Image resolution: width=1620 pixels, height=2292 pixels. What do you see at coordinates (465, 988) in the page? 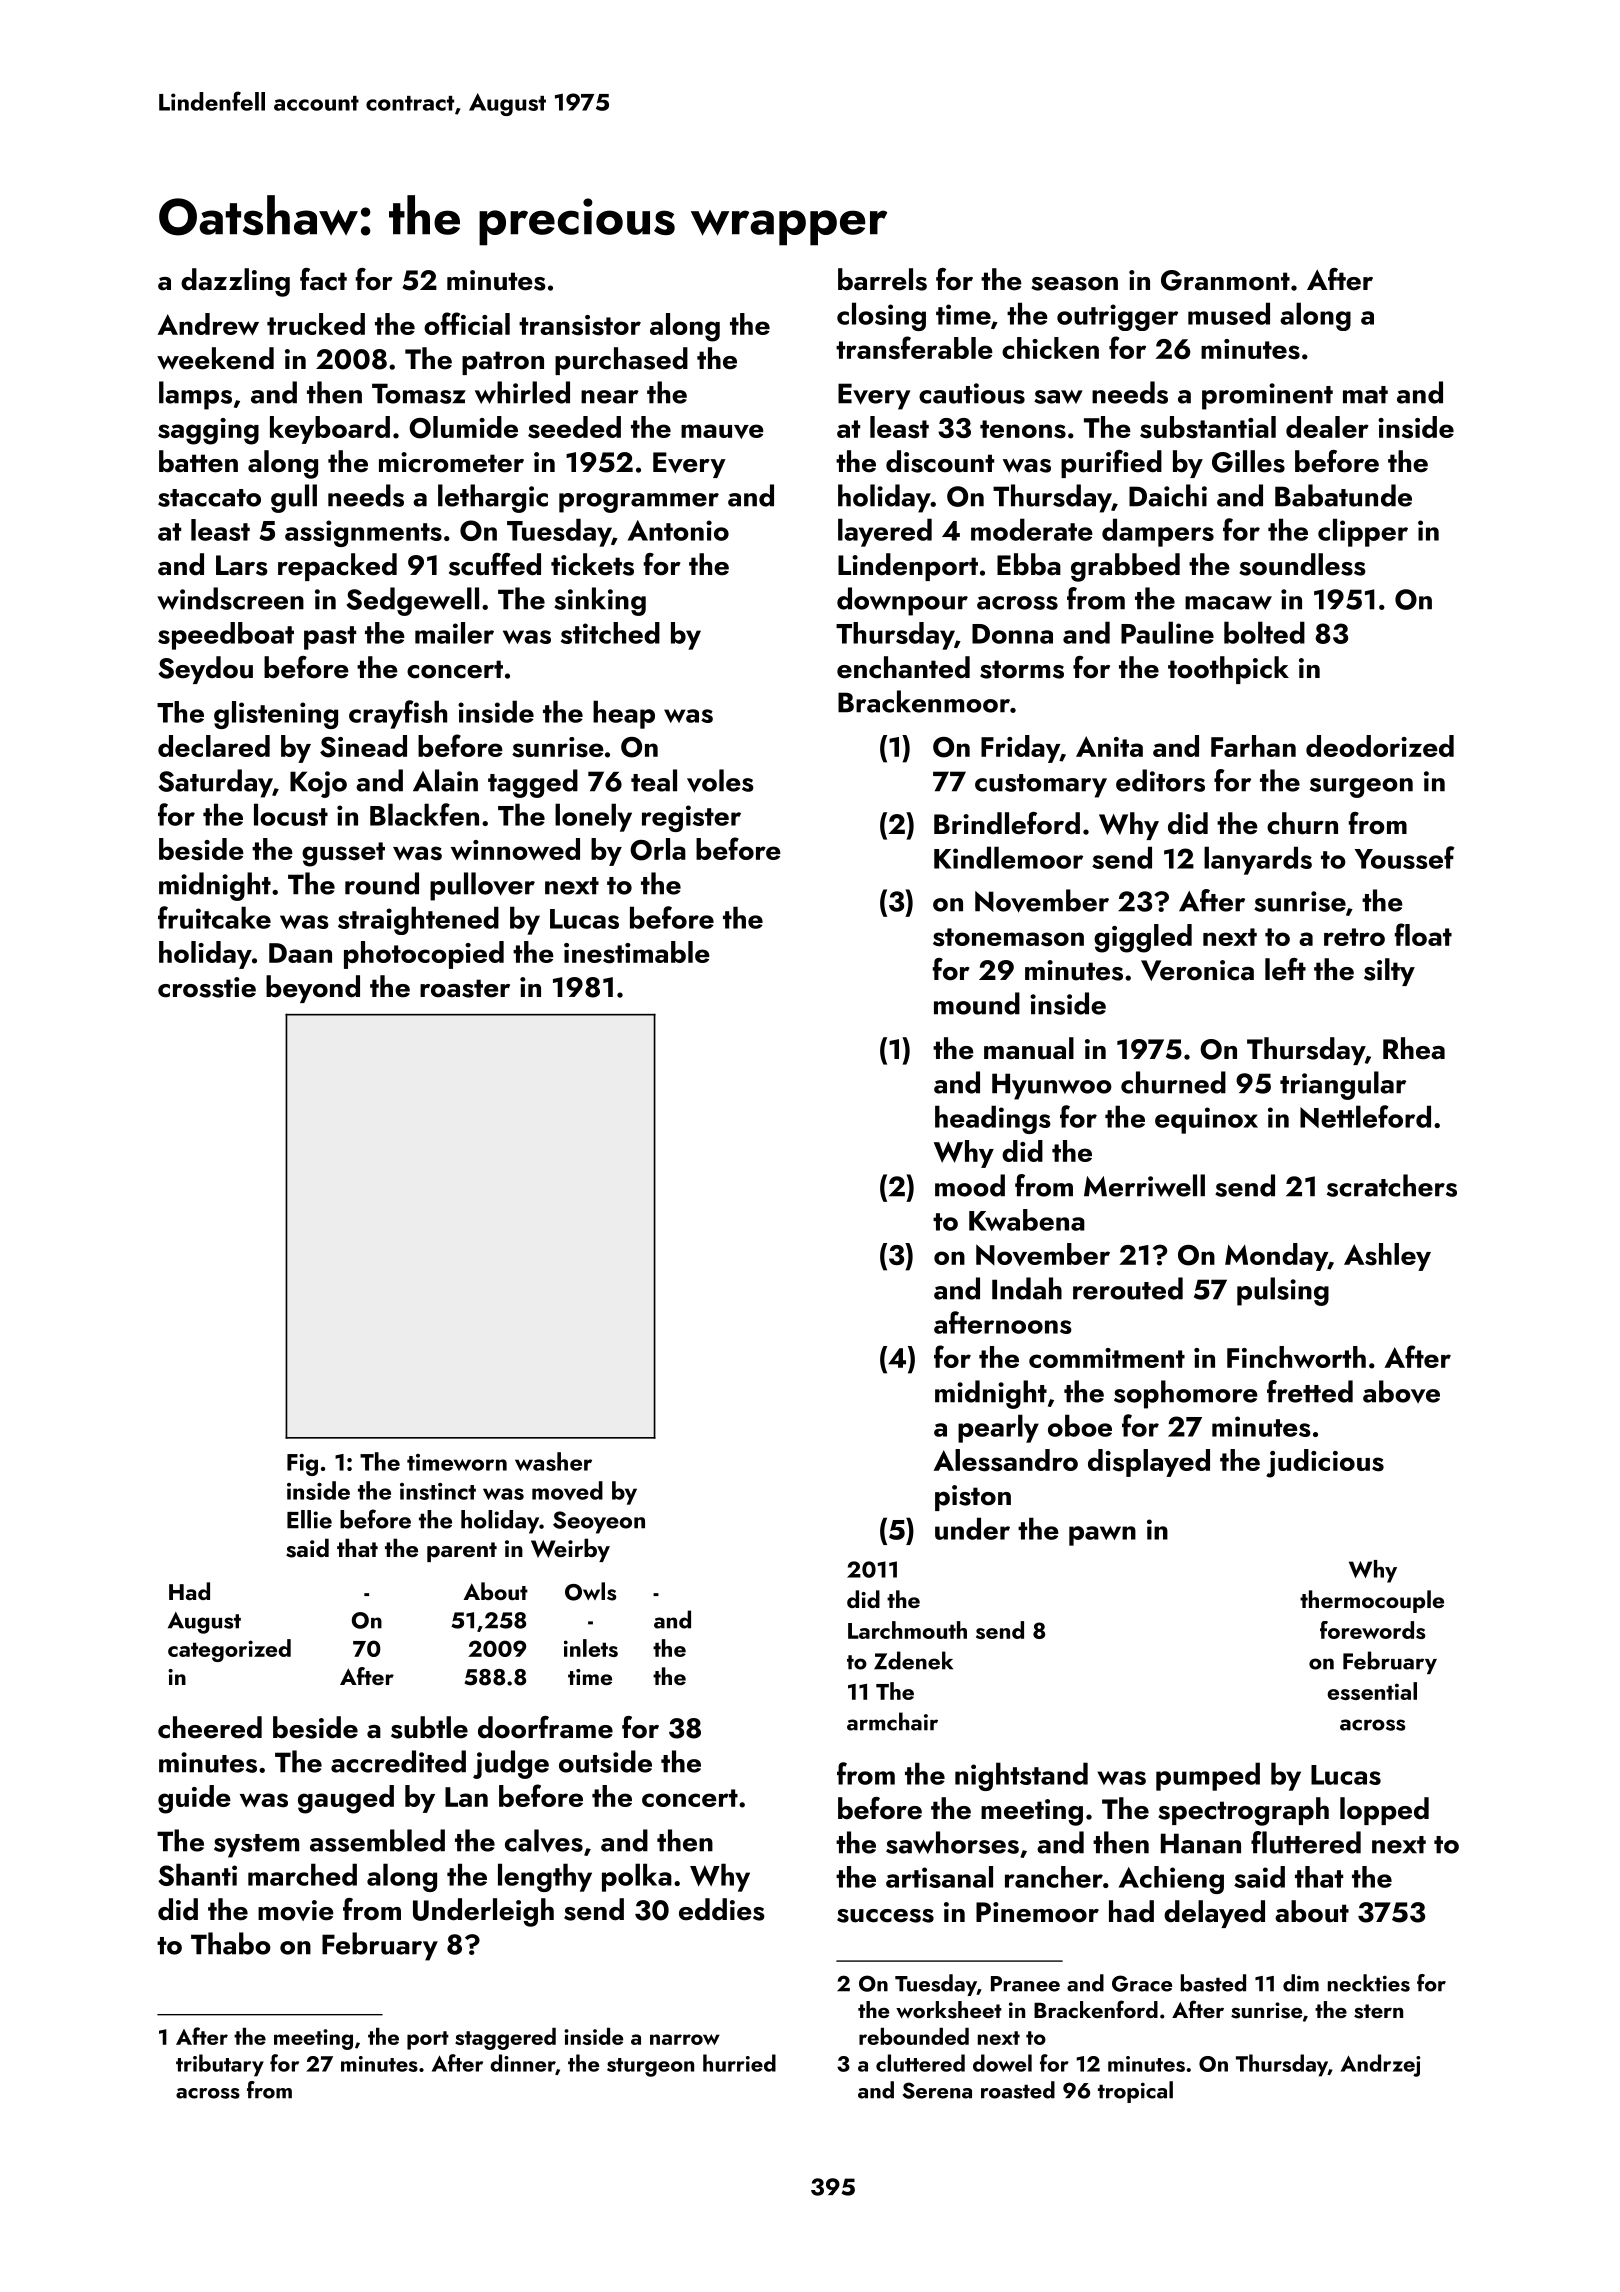
I see `roaster` at bounding box center [465, 988].
